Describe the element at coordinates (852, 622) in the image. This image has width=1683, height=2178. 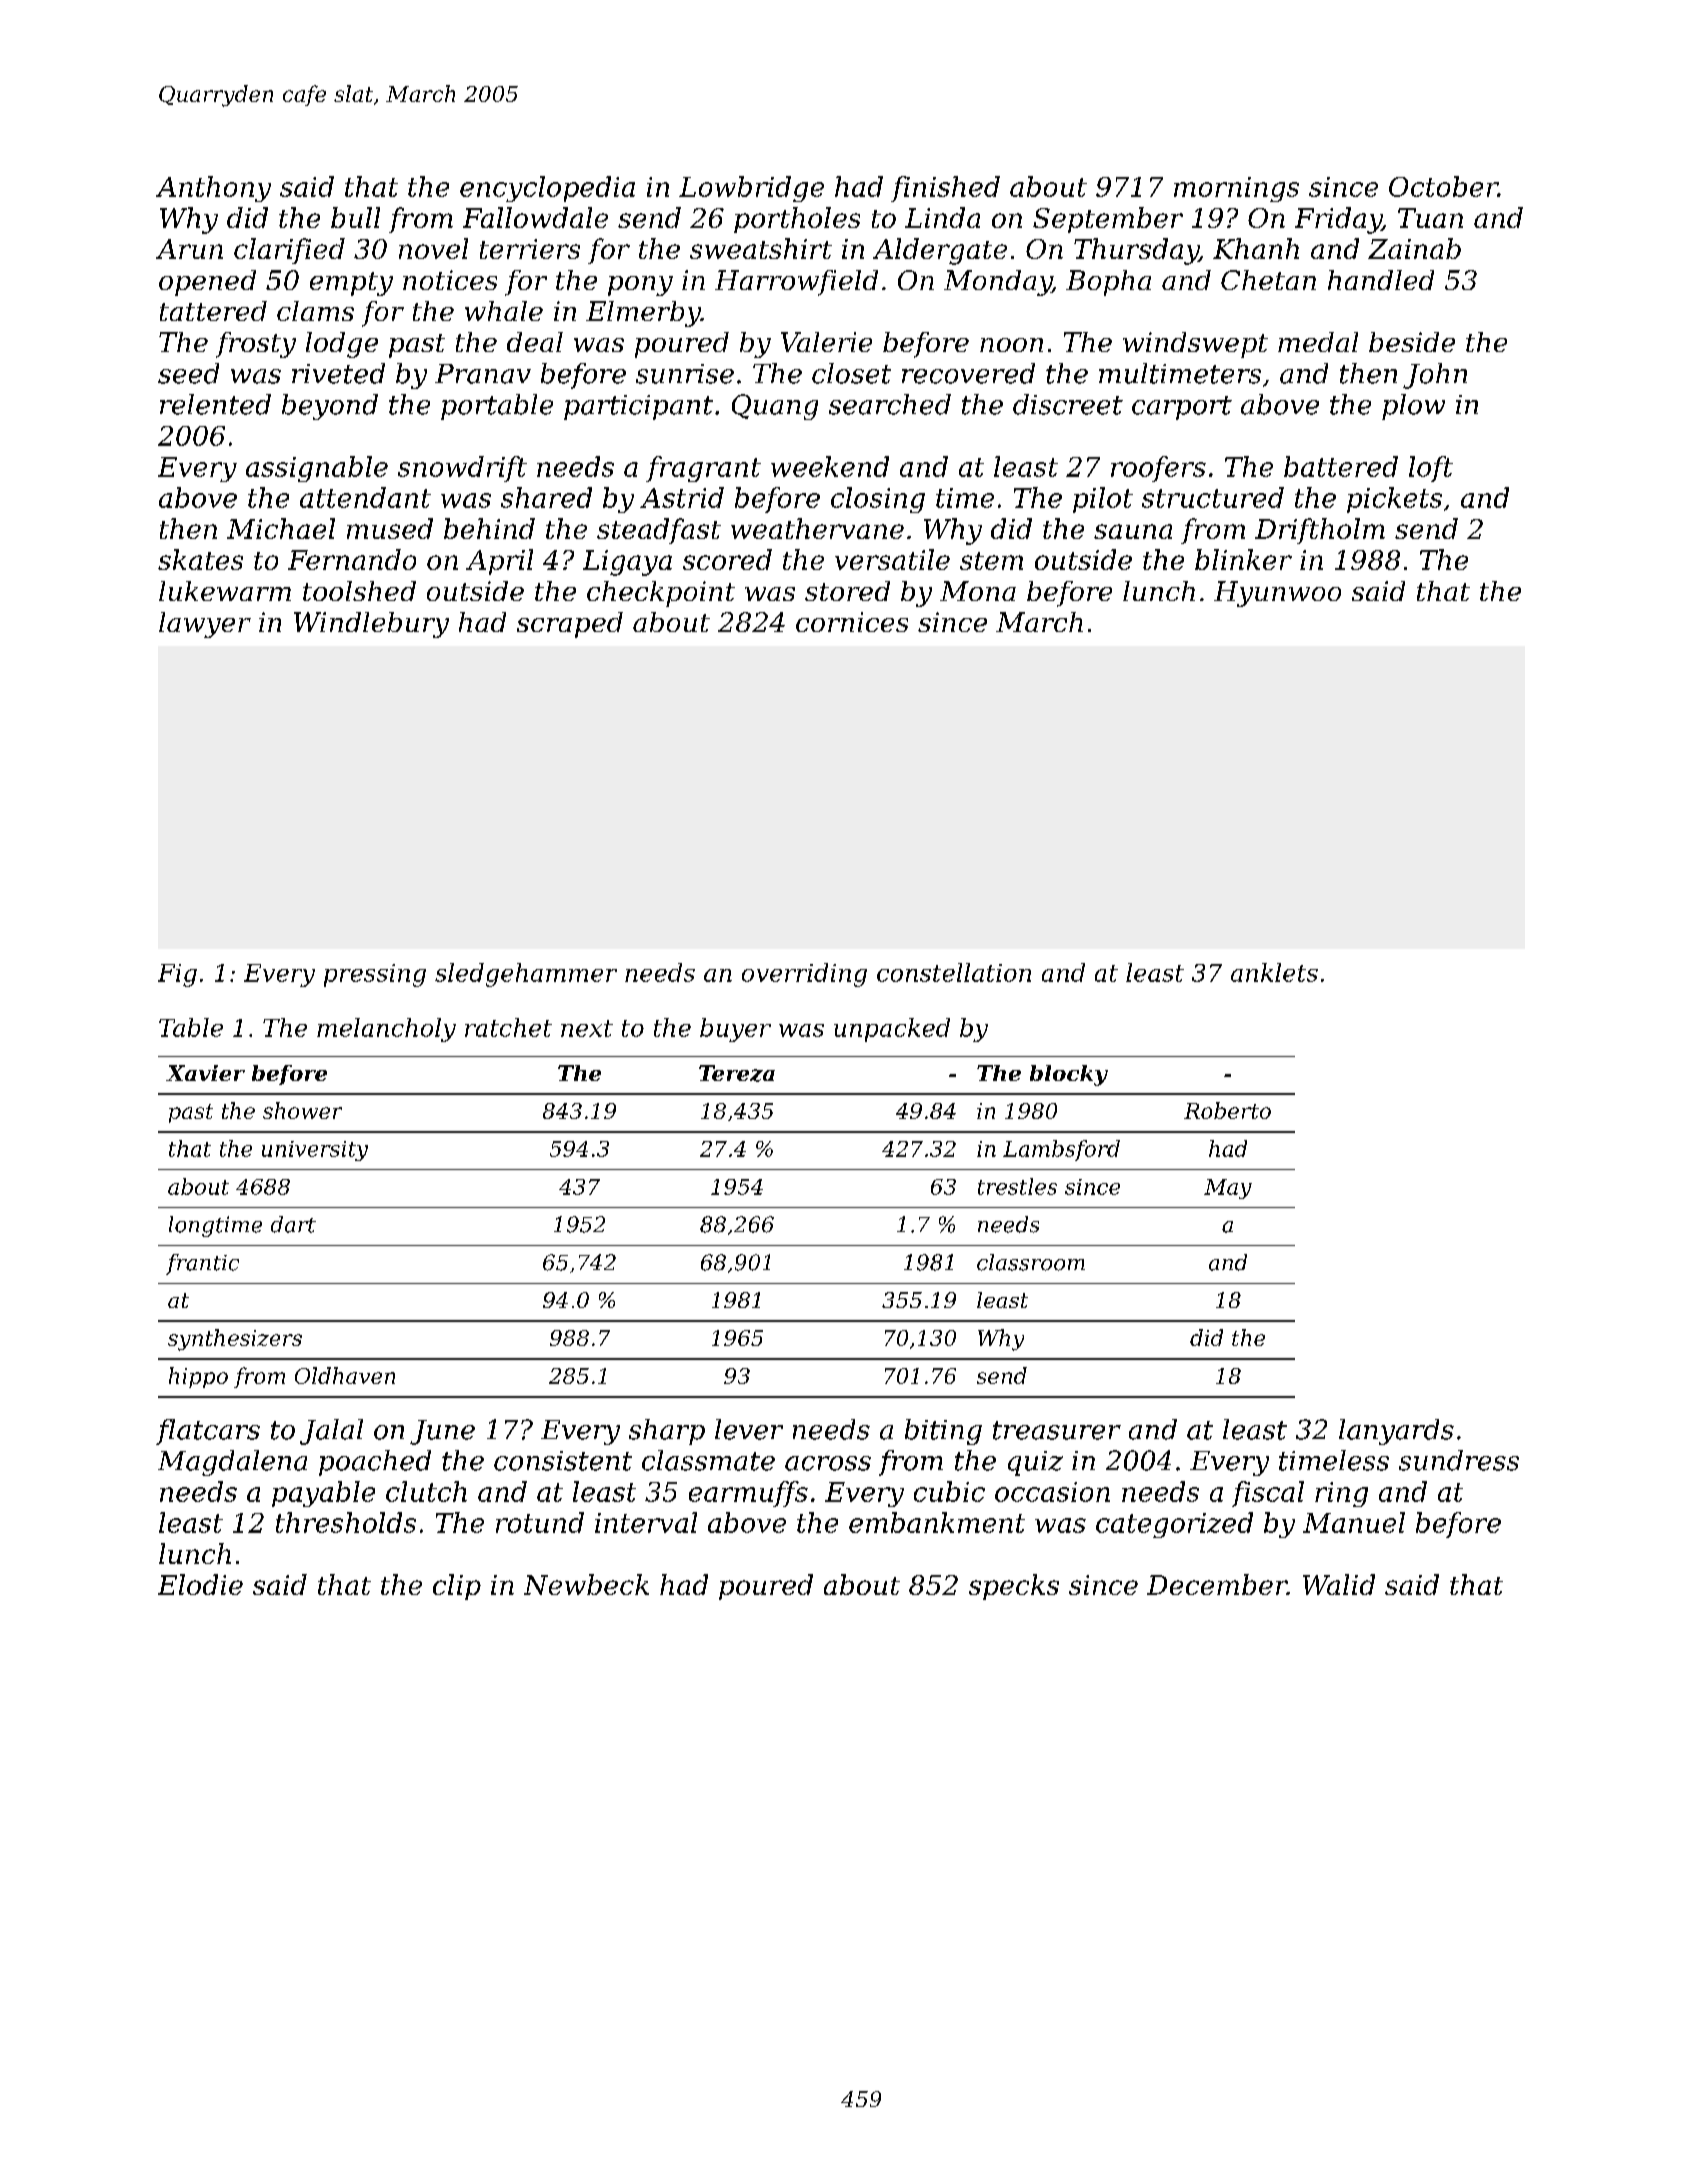
I see `cornices` at that location.
